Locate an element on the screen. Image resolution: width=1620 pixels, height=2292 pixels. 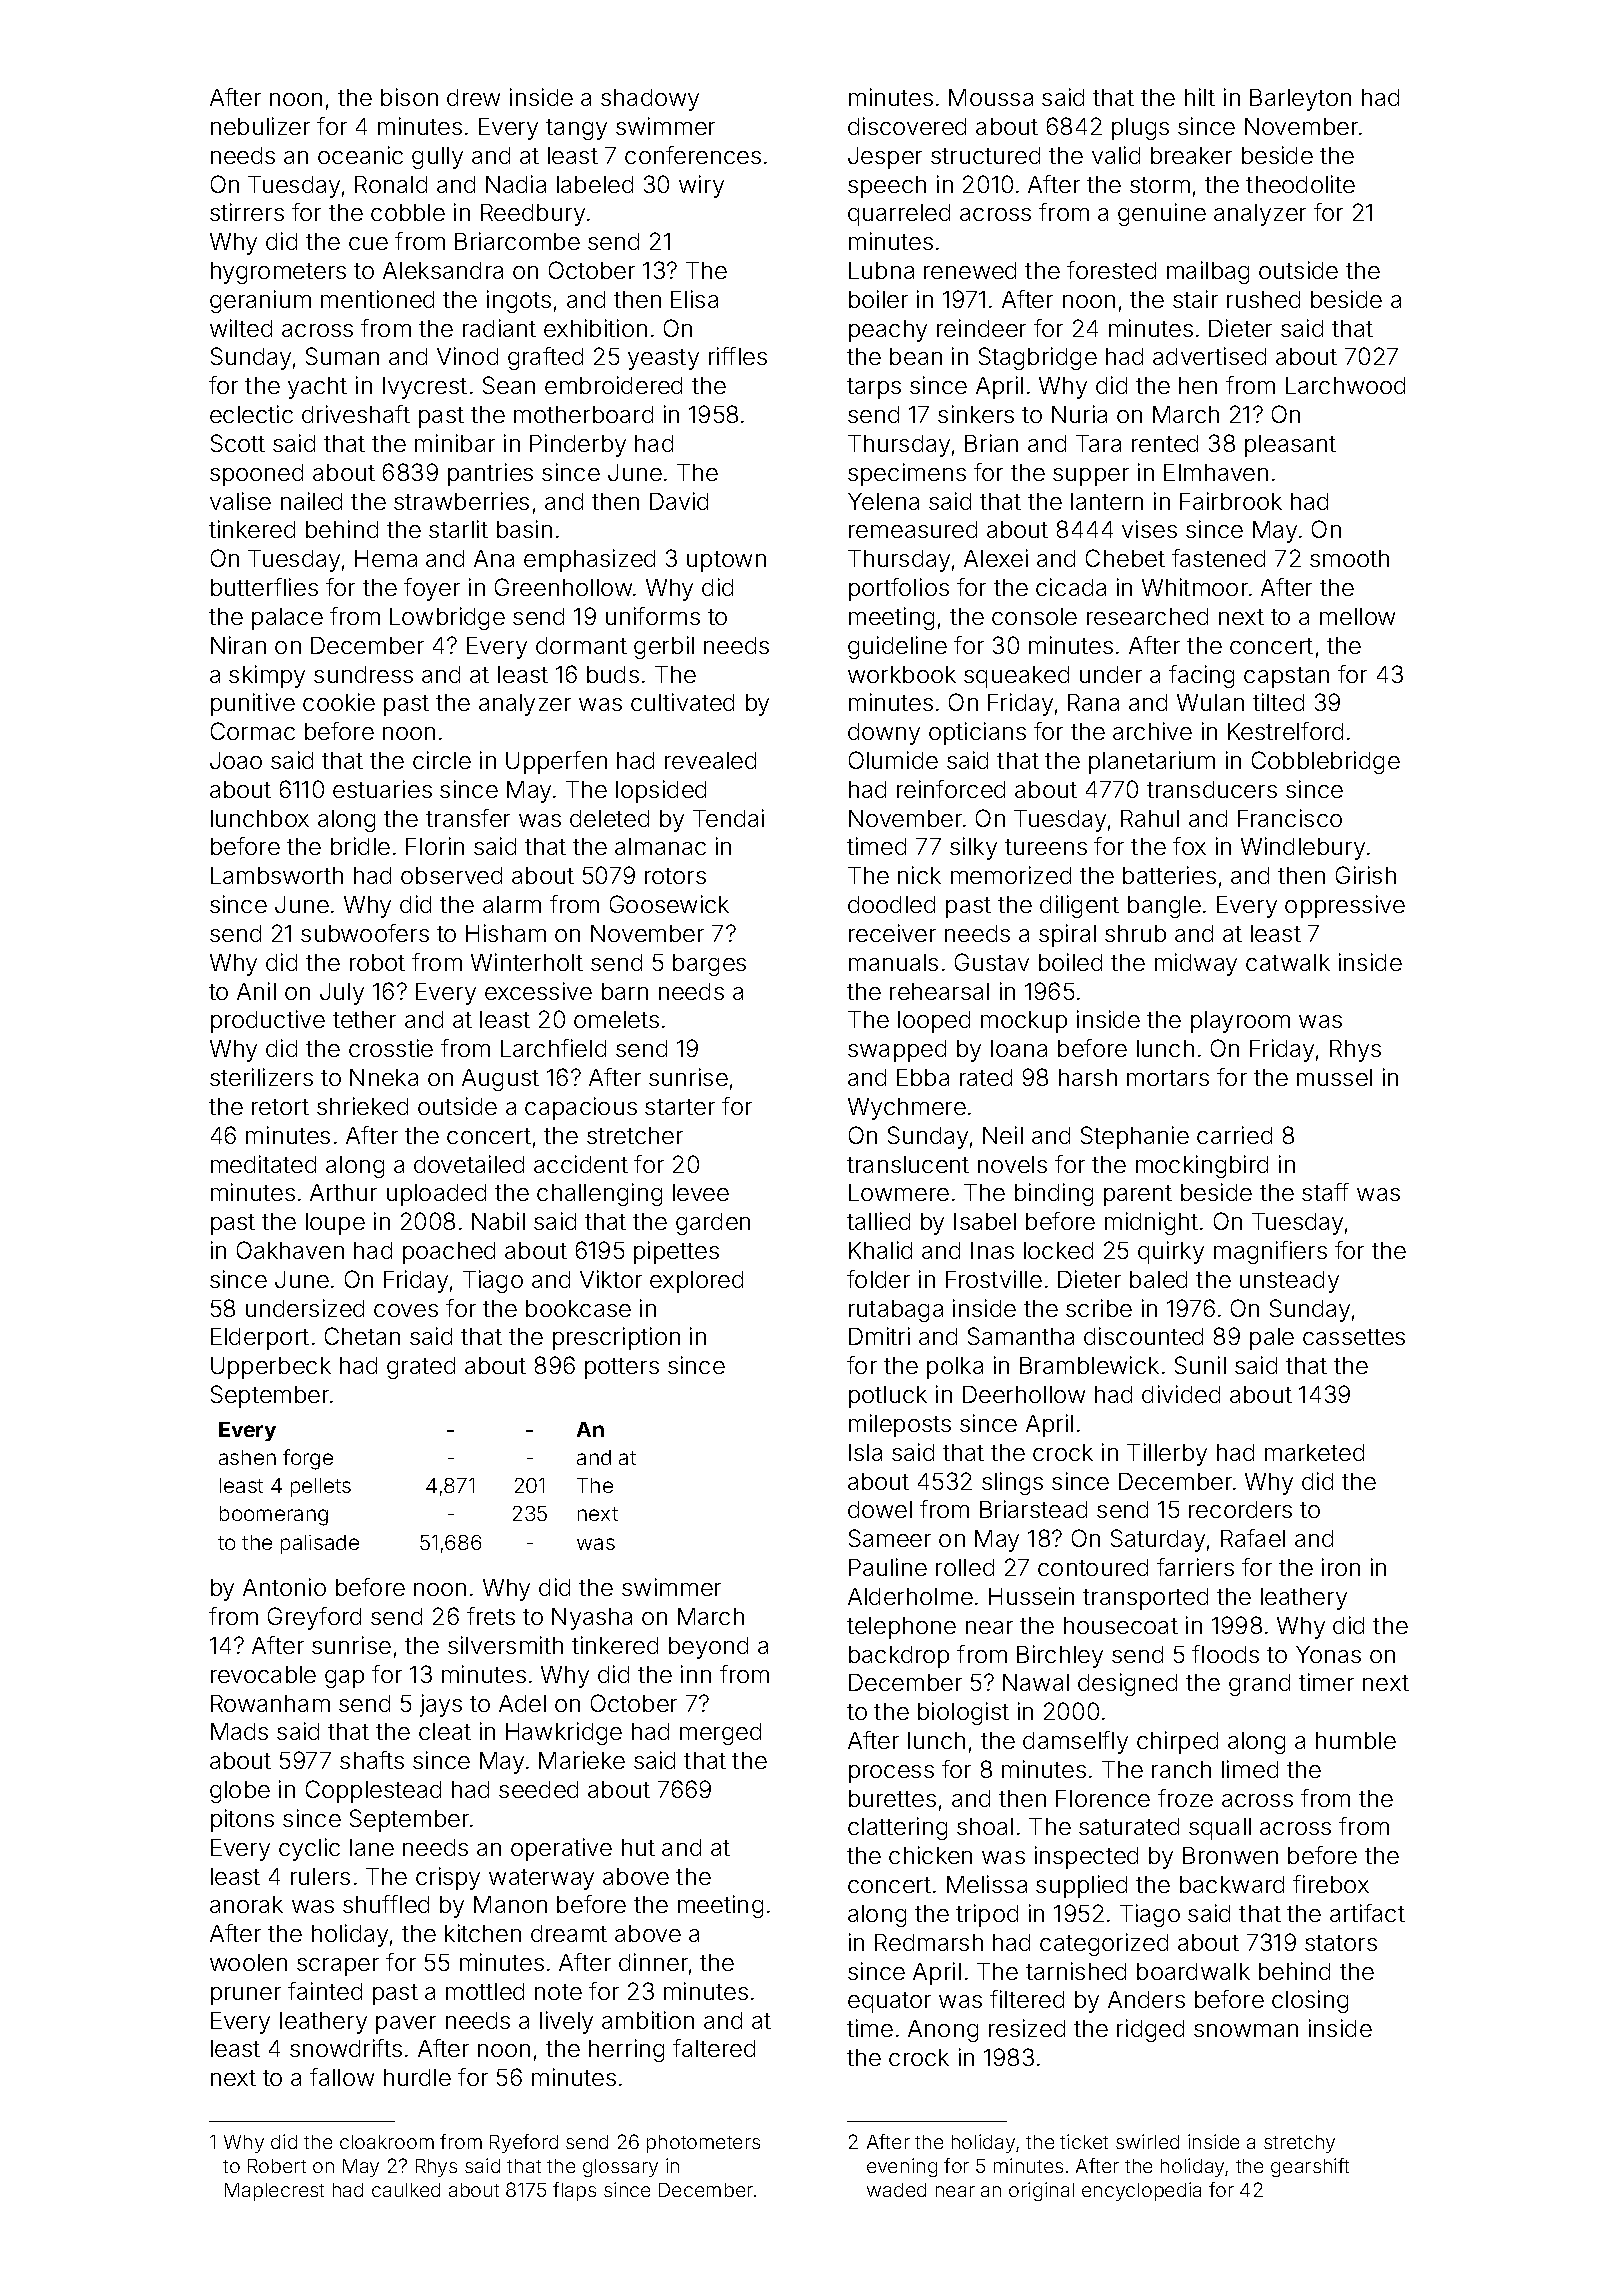
drew is located at coordinates (473, 97).
